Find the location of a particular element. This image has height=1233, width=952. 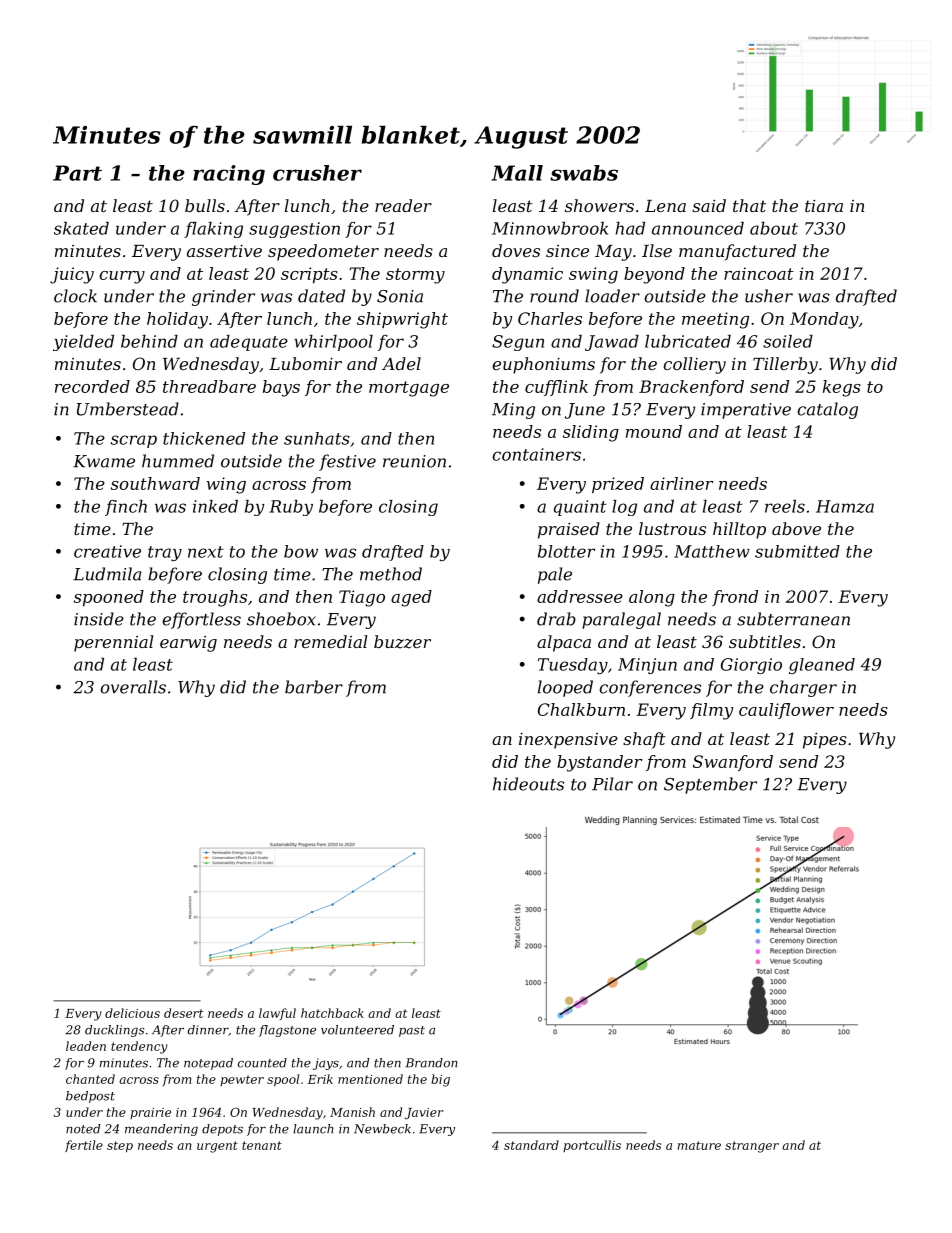

Hamza is located at coordinates (845, 506).
